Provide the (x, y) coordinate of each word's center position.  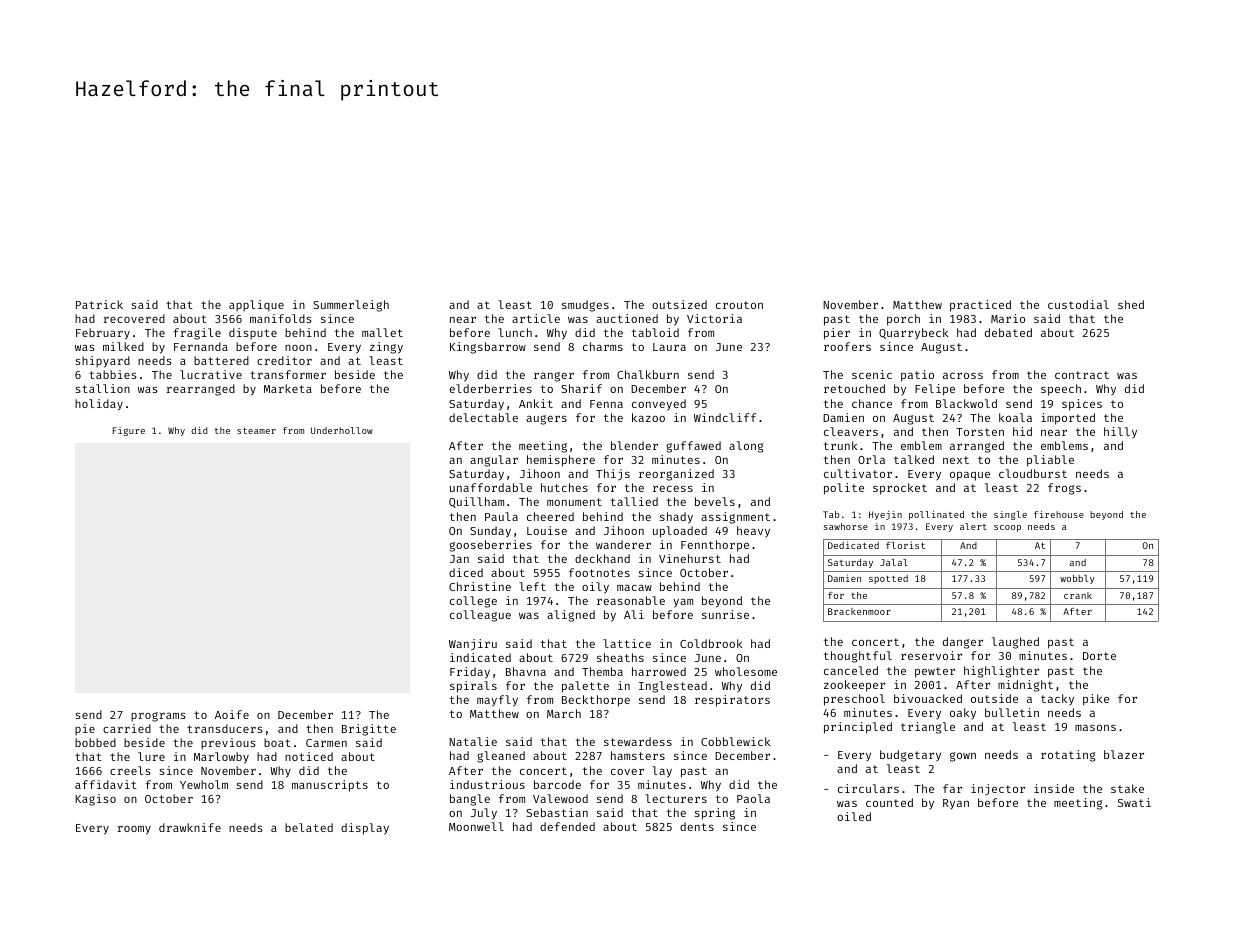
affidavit (106, 784)
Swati (1134, 802)
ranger (554, 377)
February (103, 334)
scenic (872, 374)
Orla (871, 459)
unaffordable (491, 487)
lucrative (211, 374)
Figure (129, 431)
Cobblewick (735, 741)
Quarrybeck (913, 334)
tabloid (655, 332)
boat (277, 742)
